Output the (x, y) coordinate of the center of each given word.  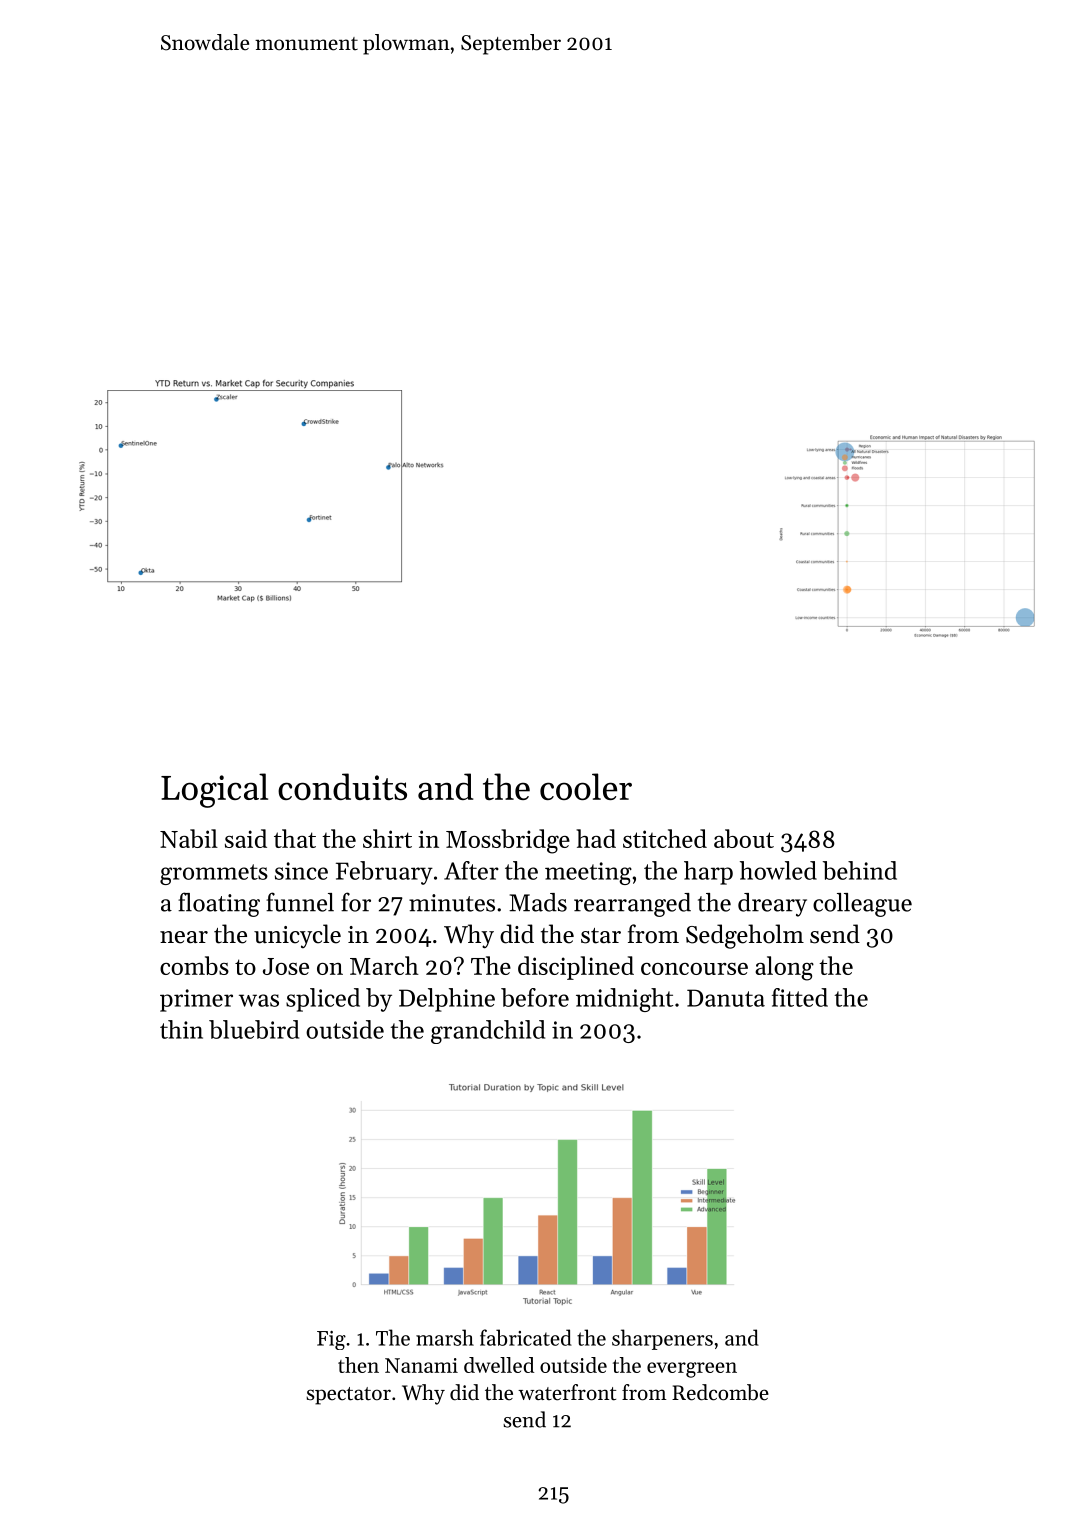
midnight (624, 1000)
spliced (323, 1000)
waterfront (567, 1392)
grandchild (488, 1032)
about (744, 838)
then (358, 1365)
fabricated (526, 1337)
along (784, 968)
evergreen (692, 1370)
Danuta (726, 998)
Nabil (189, 838)
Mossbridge (508, 841)
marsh (445, 1337)
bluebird (254, 1029)
